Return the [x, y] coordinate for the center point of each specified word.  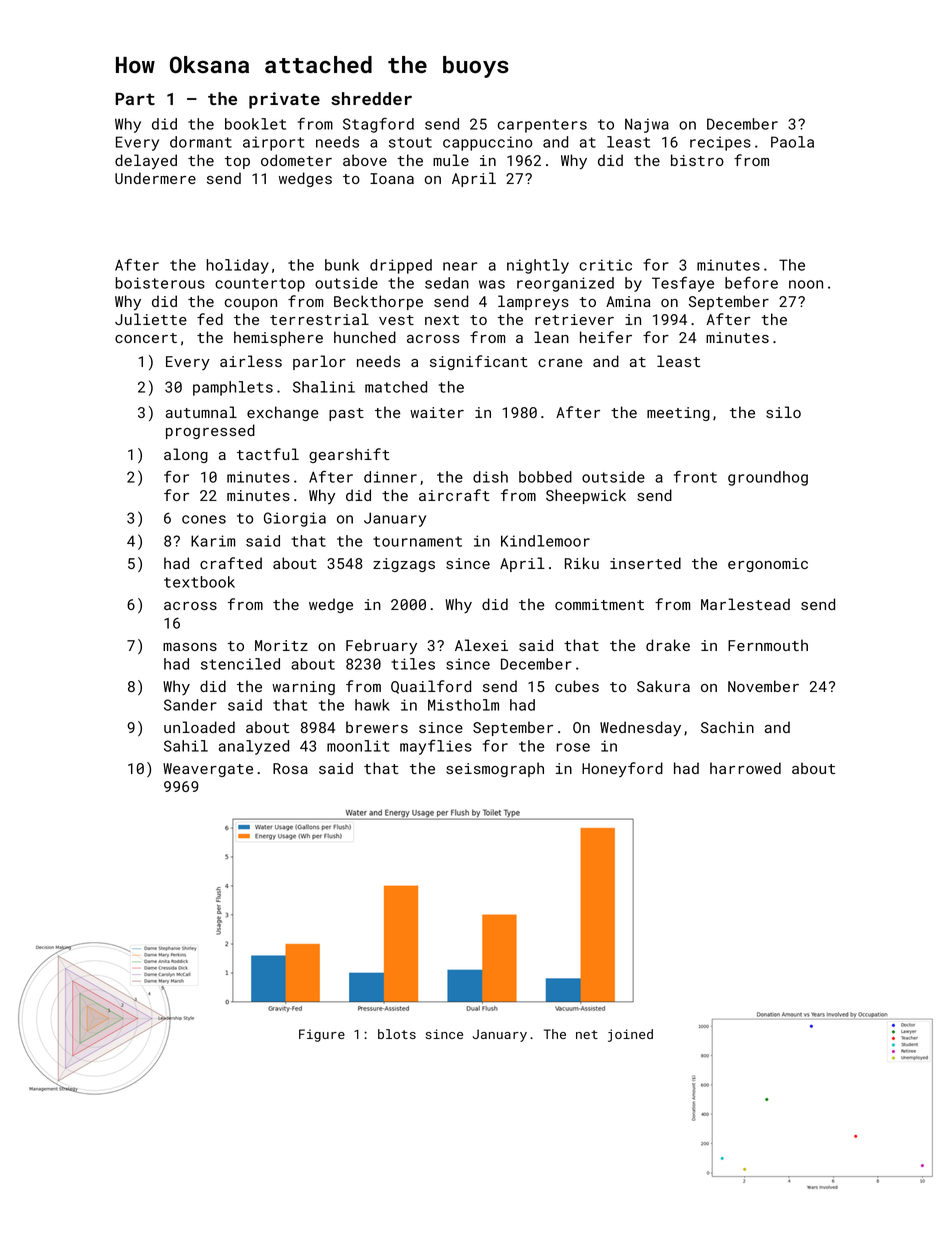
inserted [645, 563]
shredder [371, 98]
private [284, 100]
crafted [231, 563]
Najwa [647, 125]
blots [397, 1034]
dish [490, 477]
